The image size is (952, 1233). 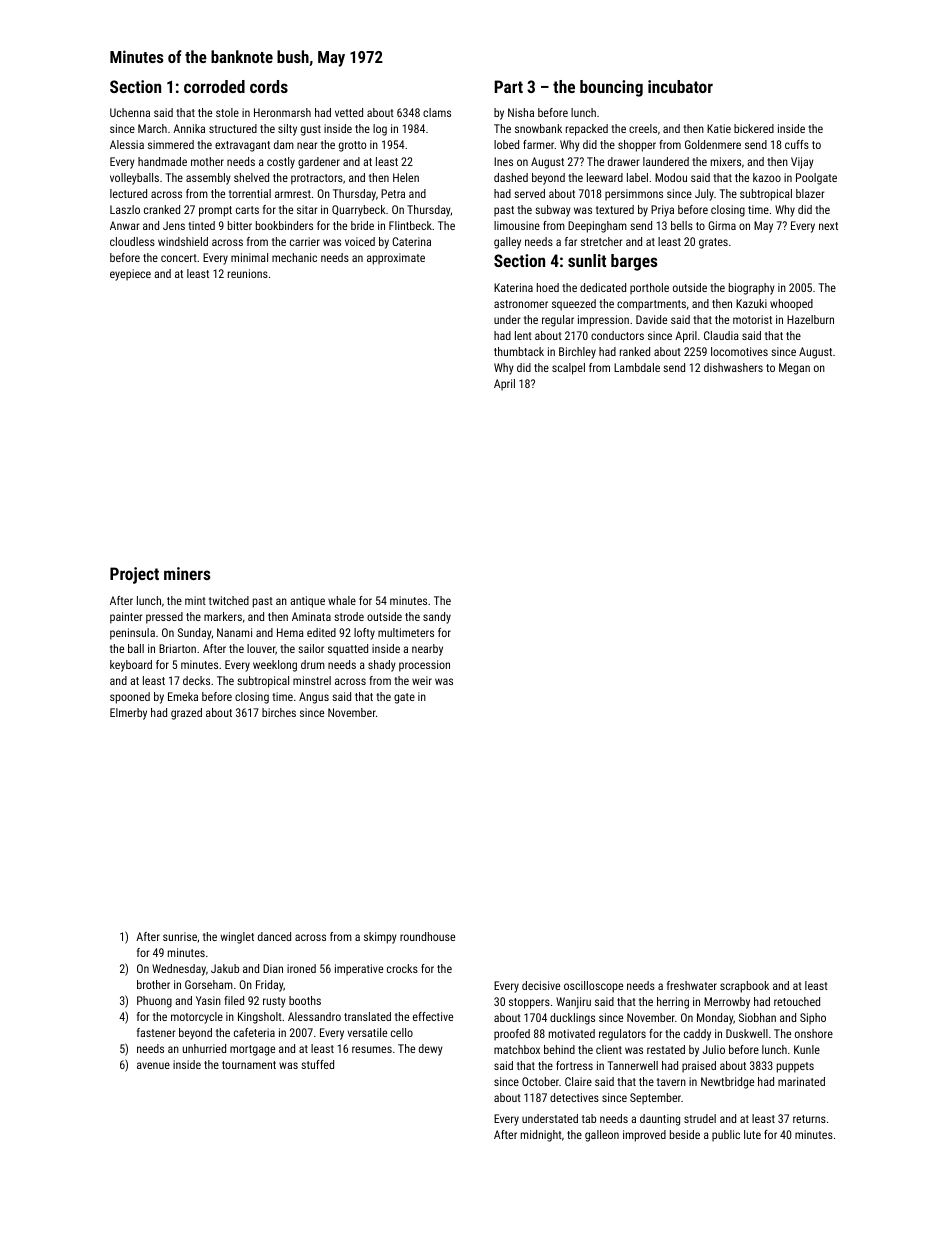 What do you see at coordinates (602, 1136) in the screenshot?
I see `galleon` at bounding box center [602, 1136].
